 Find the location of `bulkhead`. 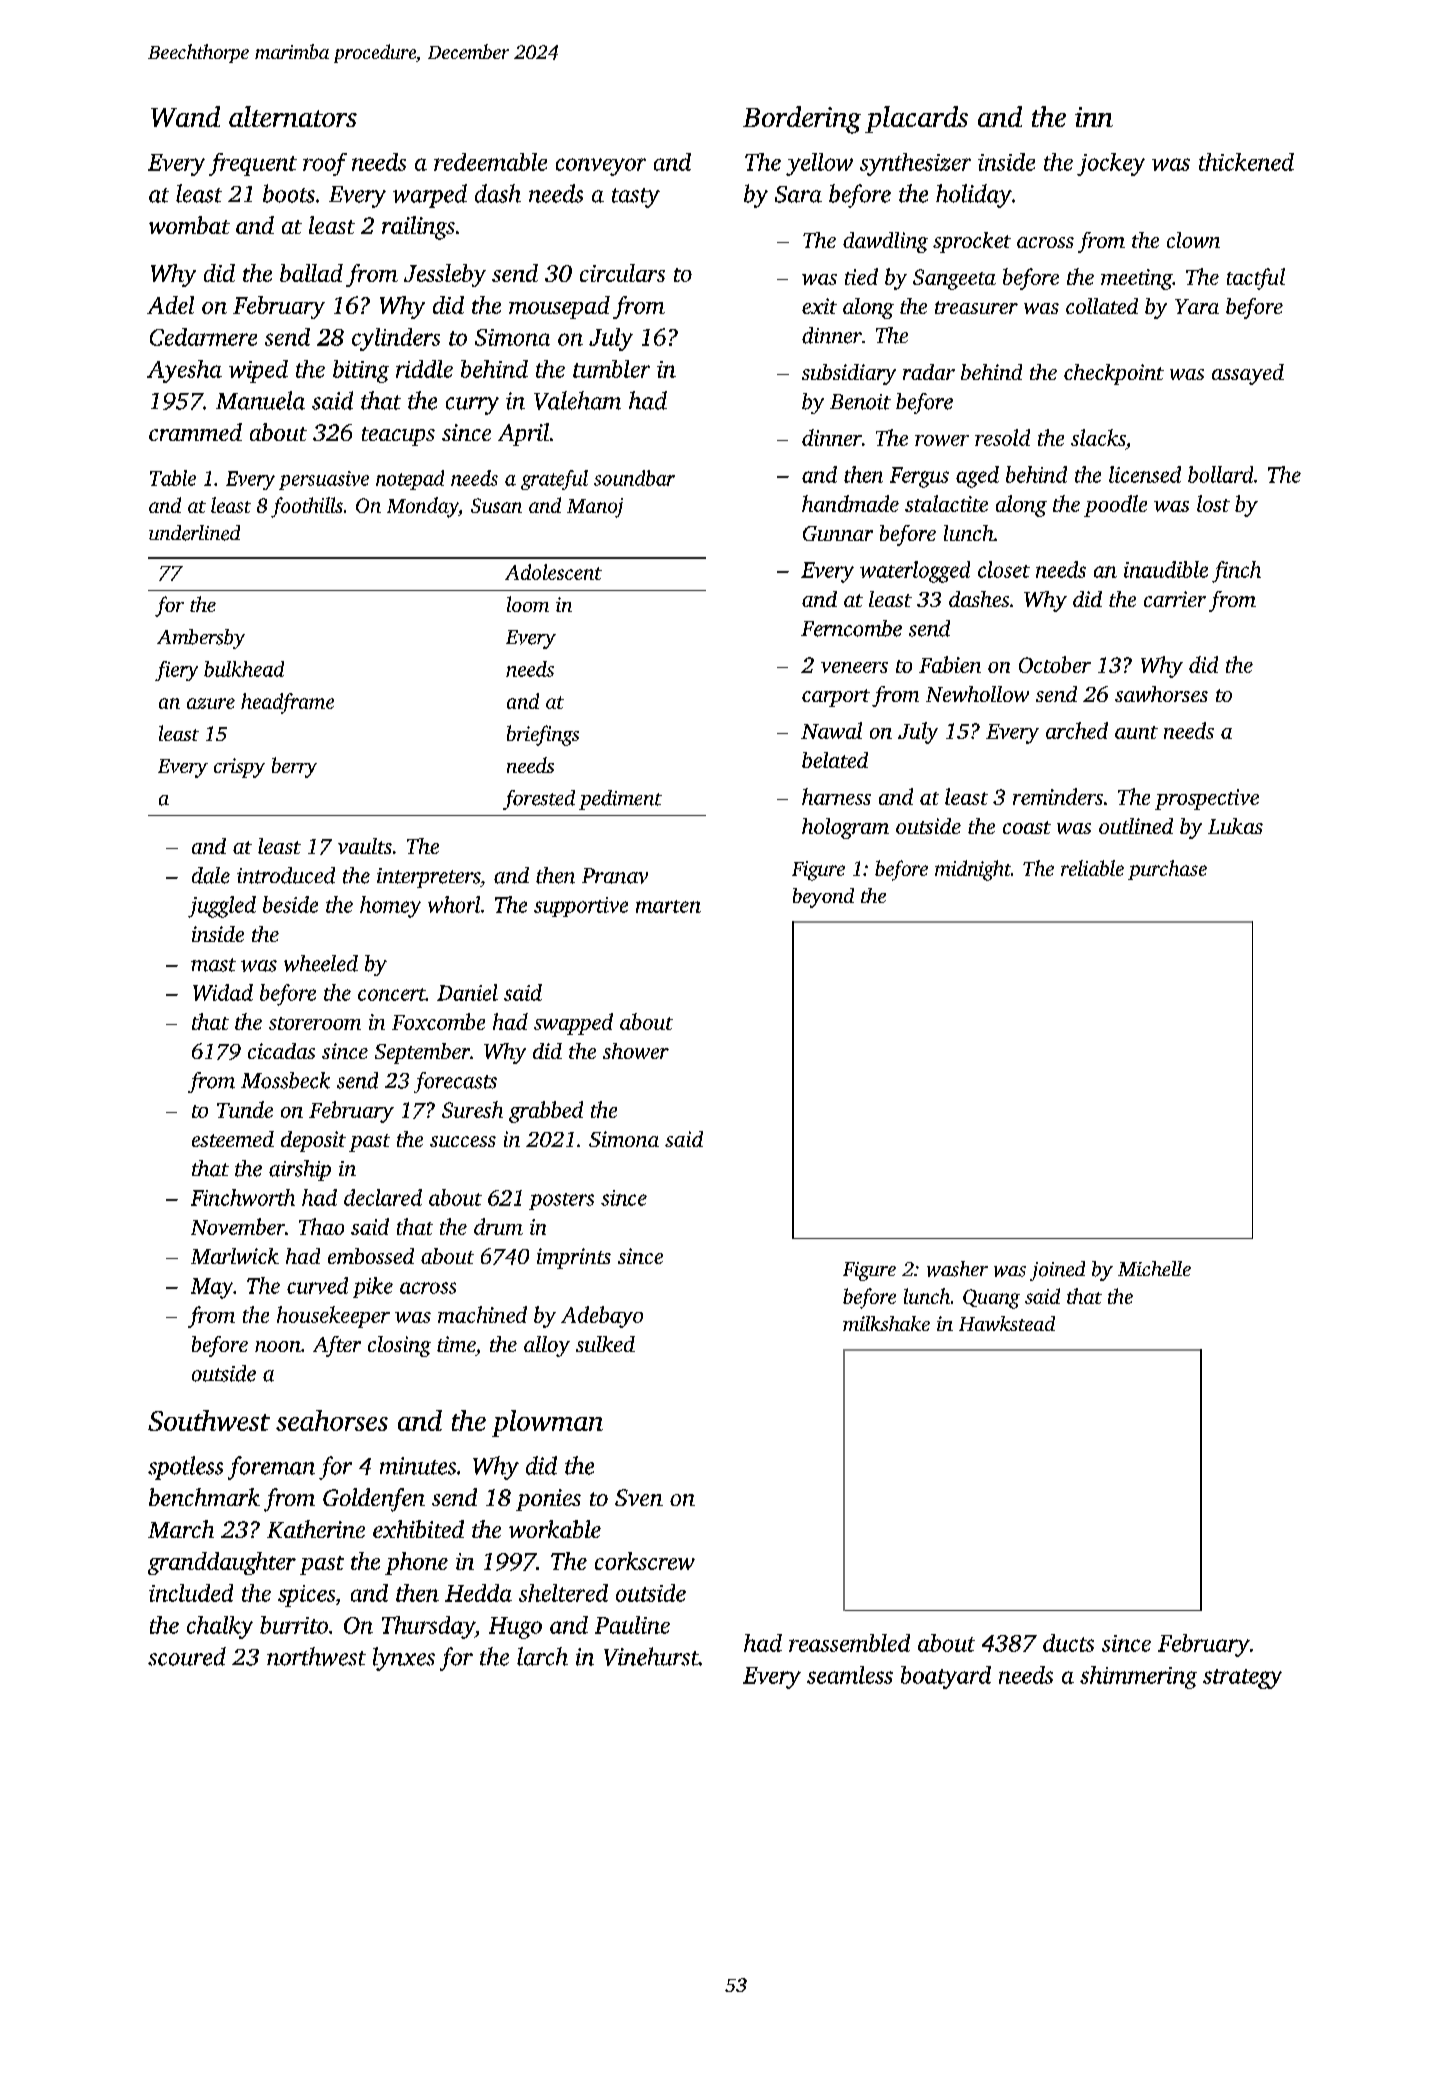

bulkhead is located at coordinates (244, 669).
